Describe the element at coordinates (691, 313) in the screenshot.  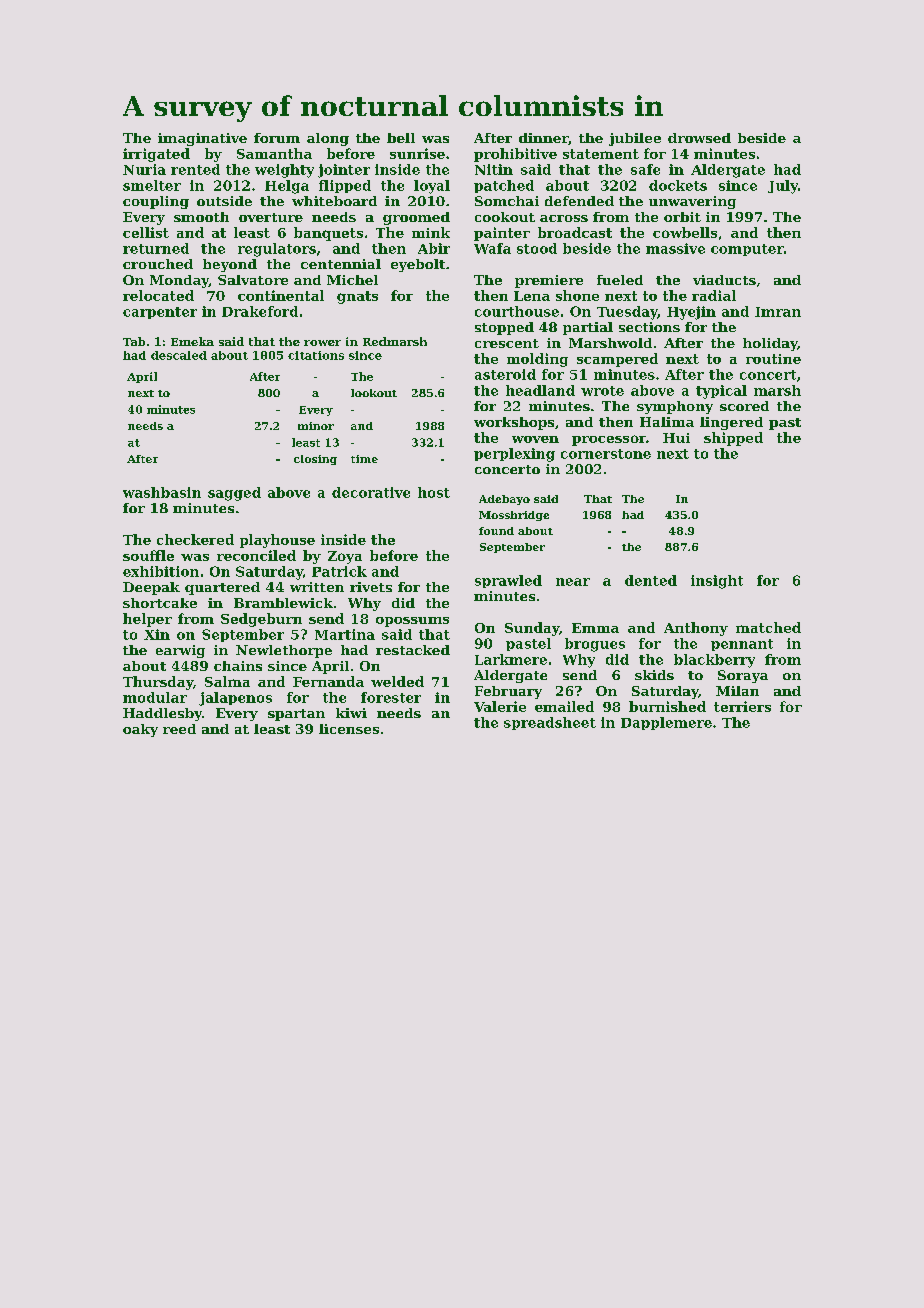
I see `Hyejin` at that location.
